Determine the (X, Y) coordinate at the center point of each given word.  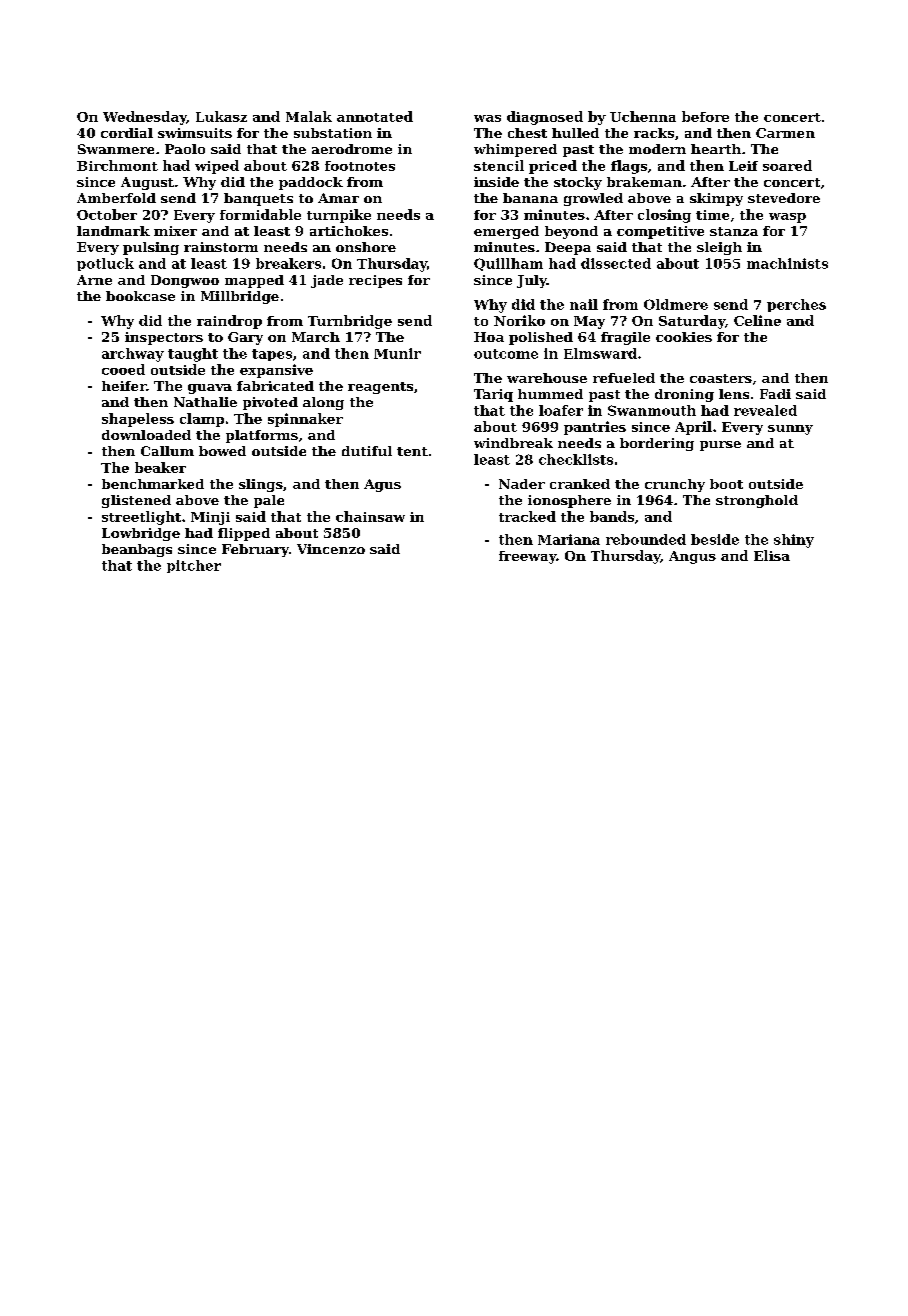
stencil (499, 165)
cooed (123, 369)
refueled (624, 378)
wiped (217, 167)
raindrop (229, 322)
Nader (522, 484)
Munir (397, 353)
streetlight (141, 518)
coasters (721, 378)
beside (715, 539)
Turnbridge (350, 322)
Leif (743, 166)
